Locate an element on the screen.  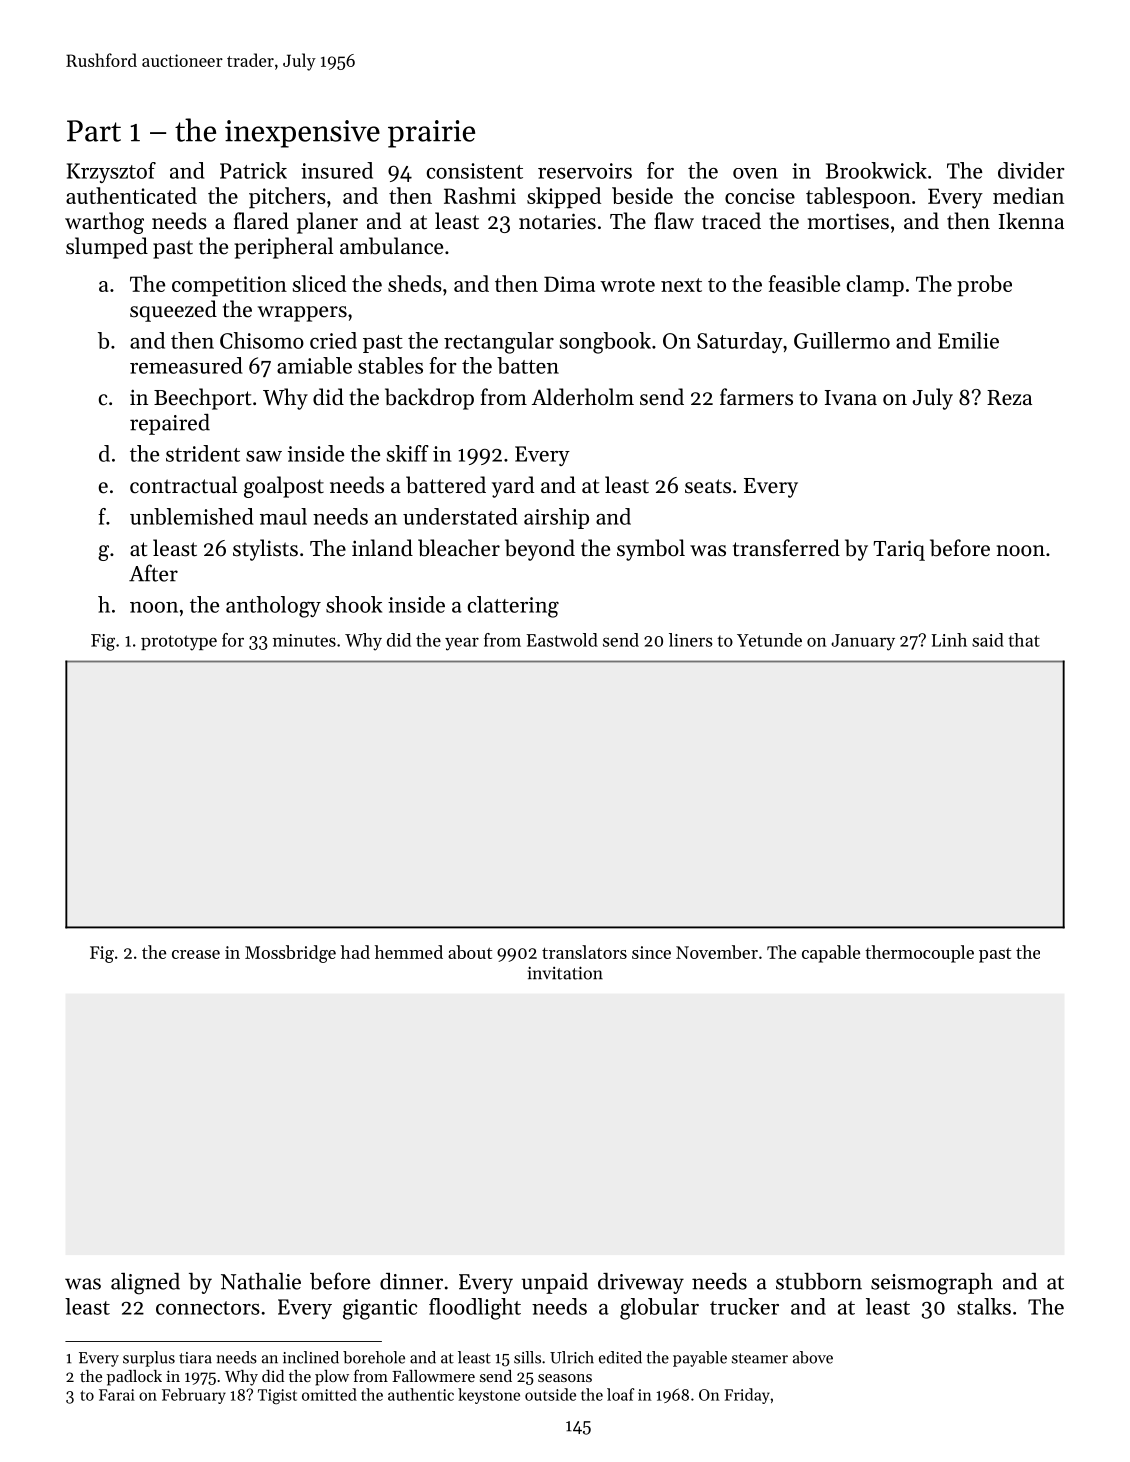
inexpensive is located at coordinates (302, 134).
